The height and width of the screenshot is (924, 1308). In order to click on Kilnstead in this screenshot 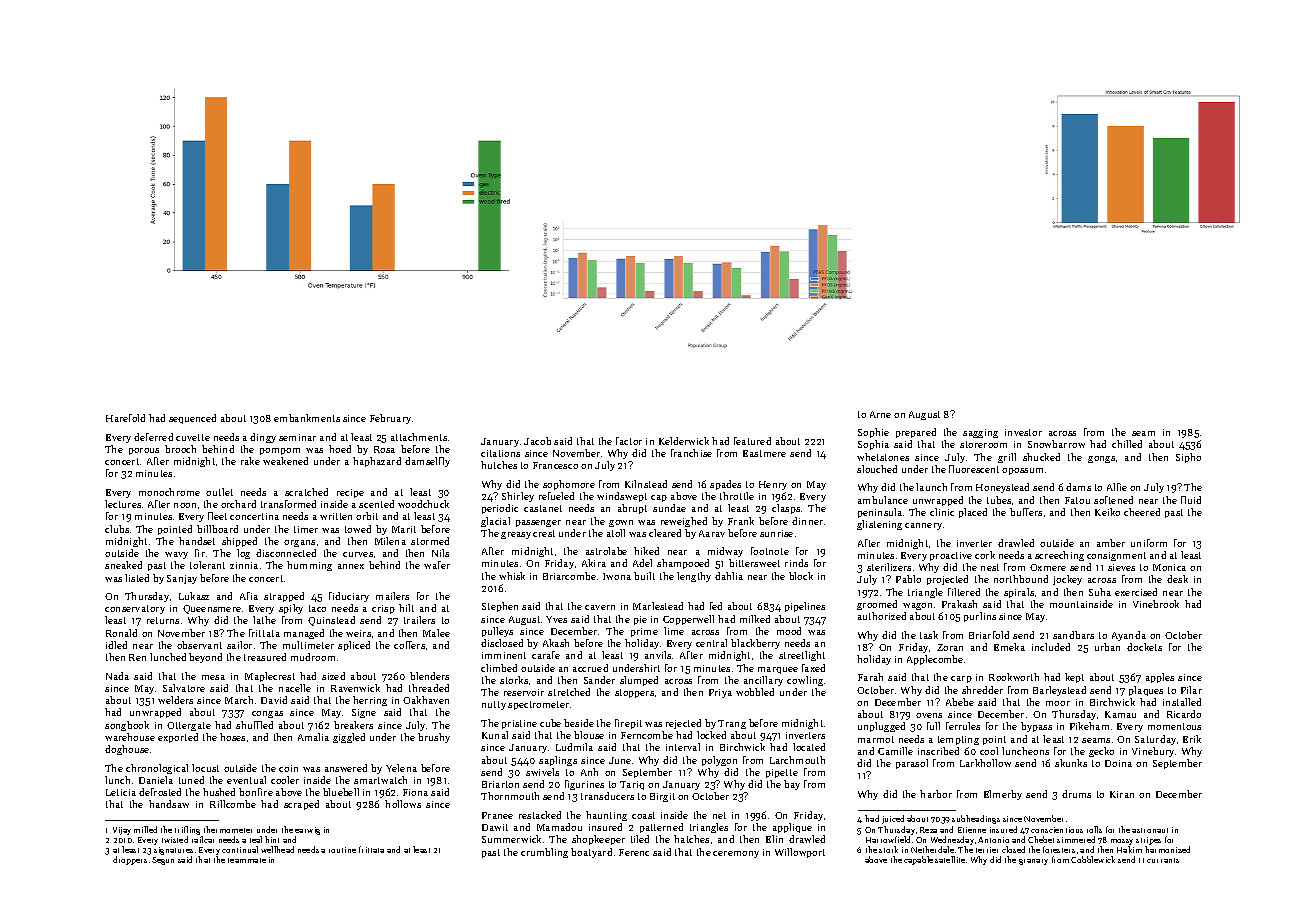, I will do `click(646, 484)`.
